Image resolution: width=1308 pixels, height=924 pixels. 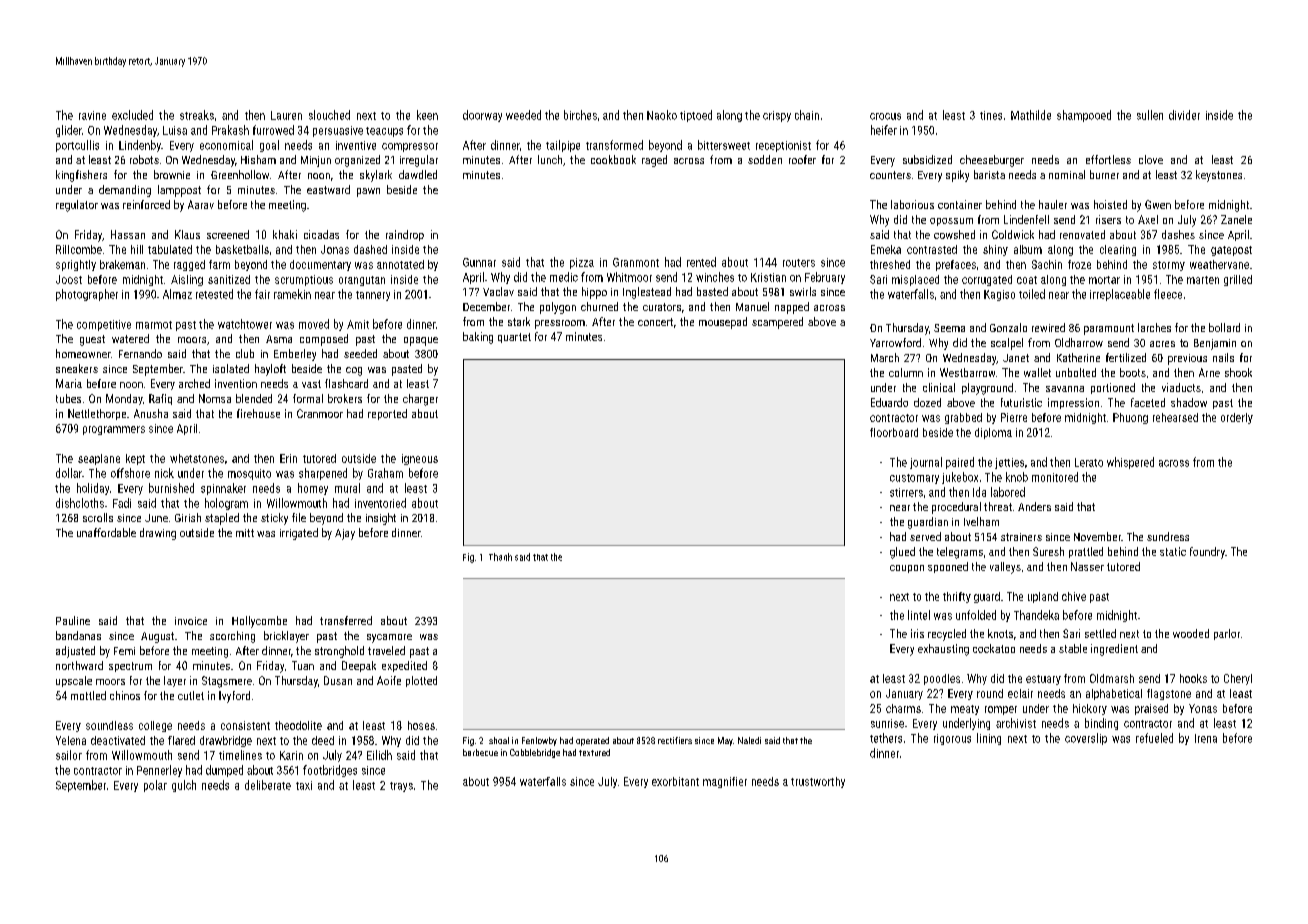 What do you see at coordinates (234, 697) in the document?
I see `Ivyford` at bounding box center [234, 697].
